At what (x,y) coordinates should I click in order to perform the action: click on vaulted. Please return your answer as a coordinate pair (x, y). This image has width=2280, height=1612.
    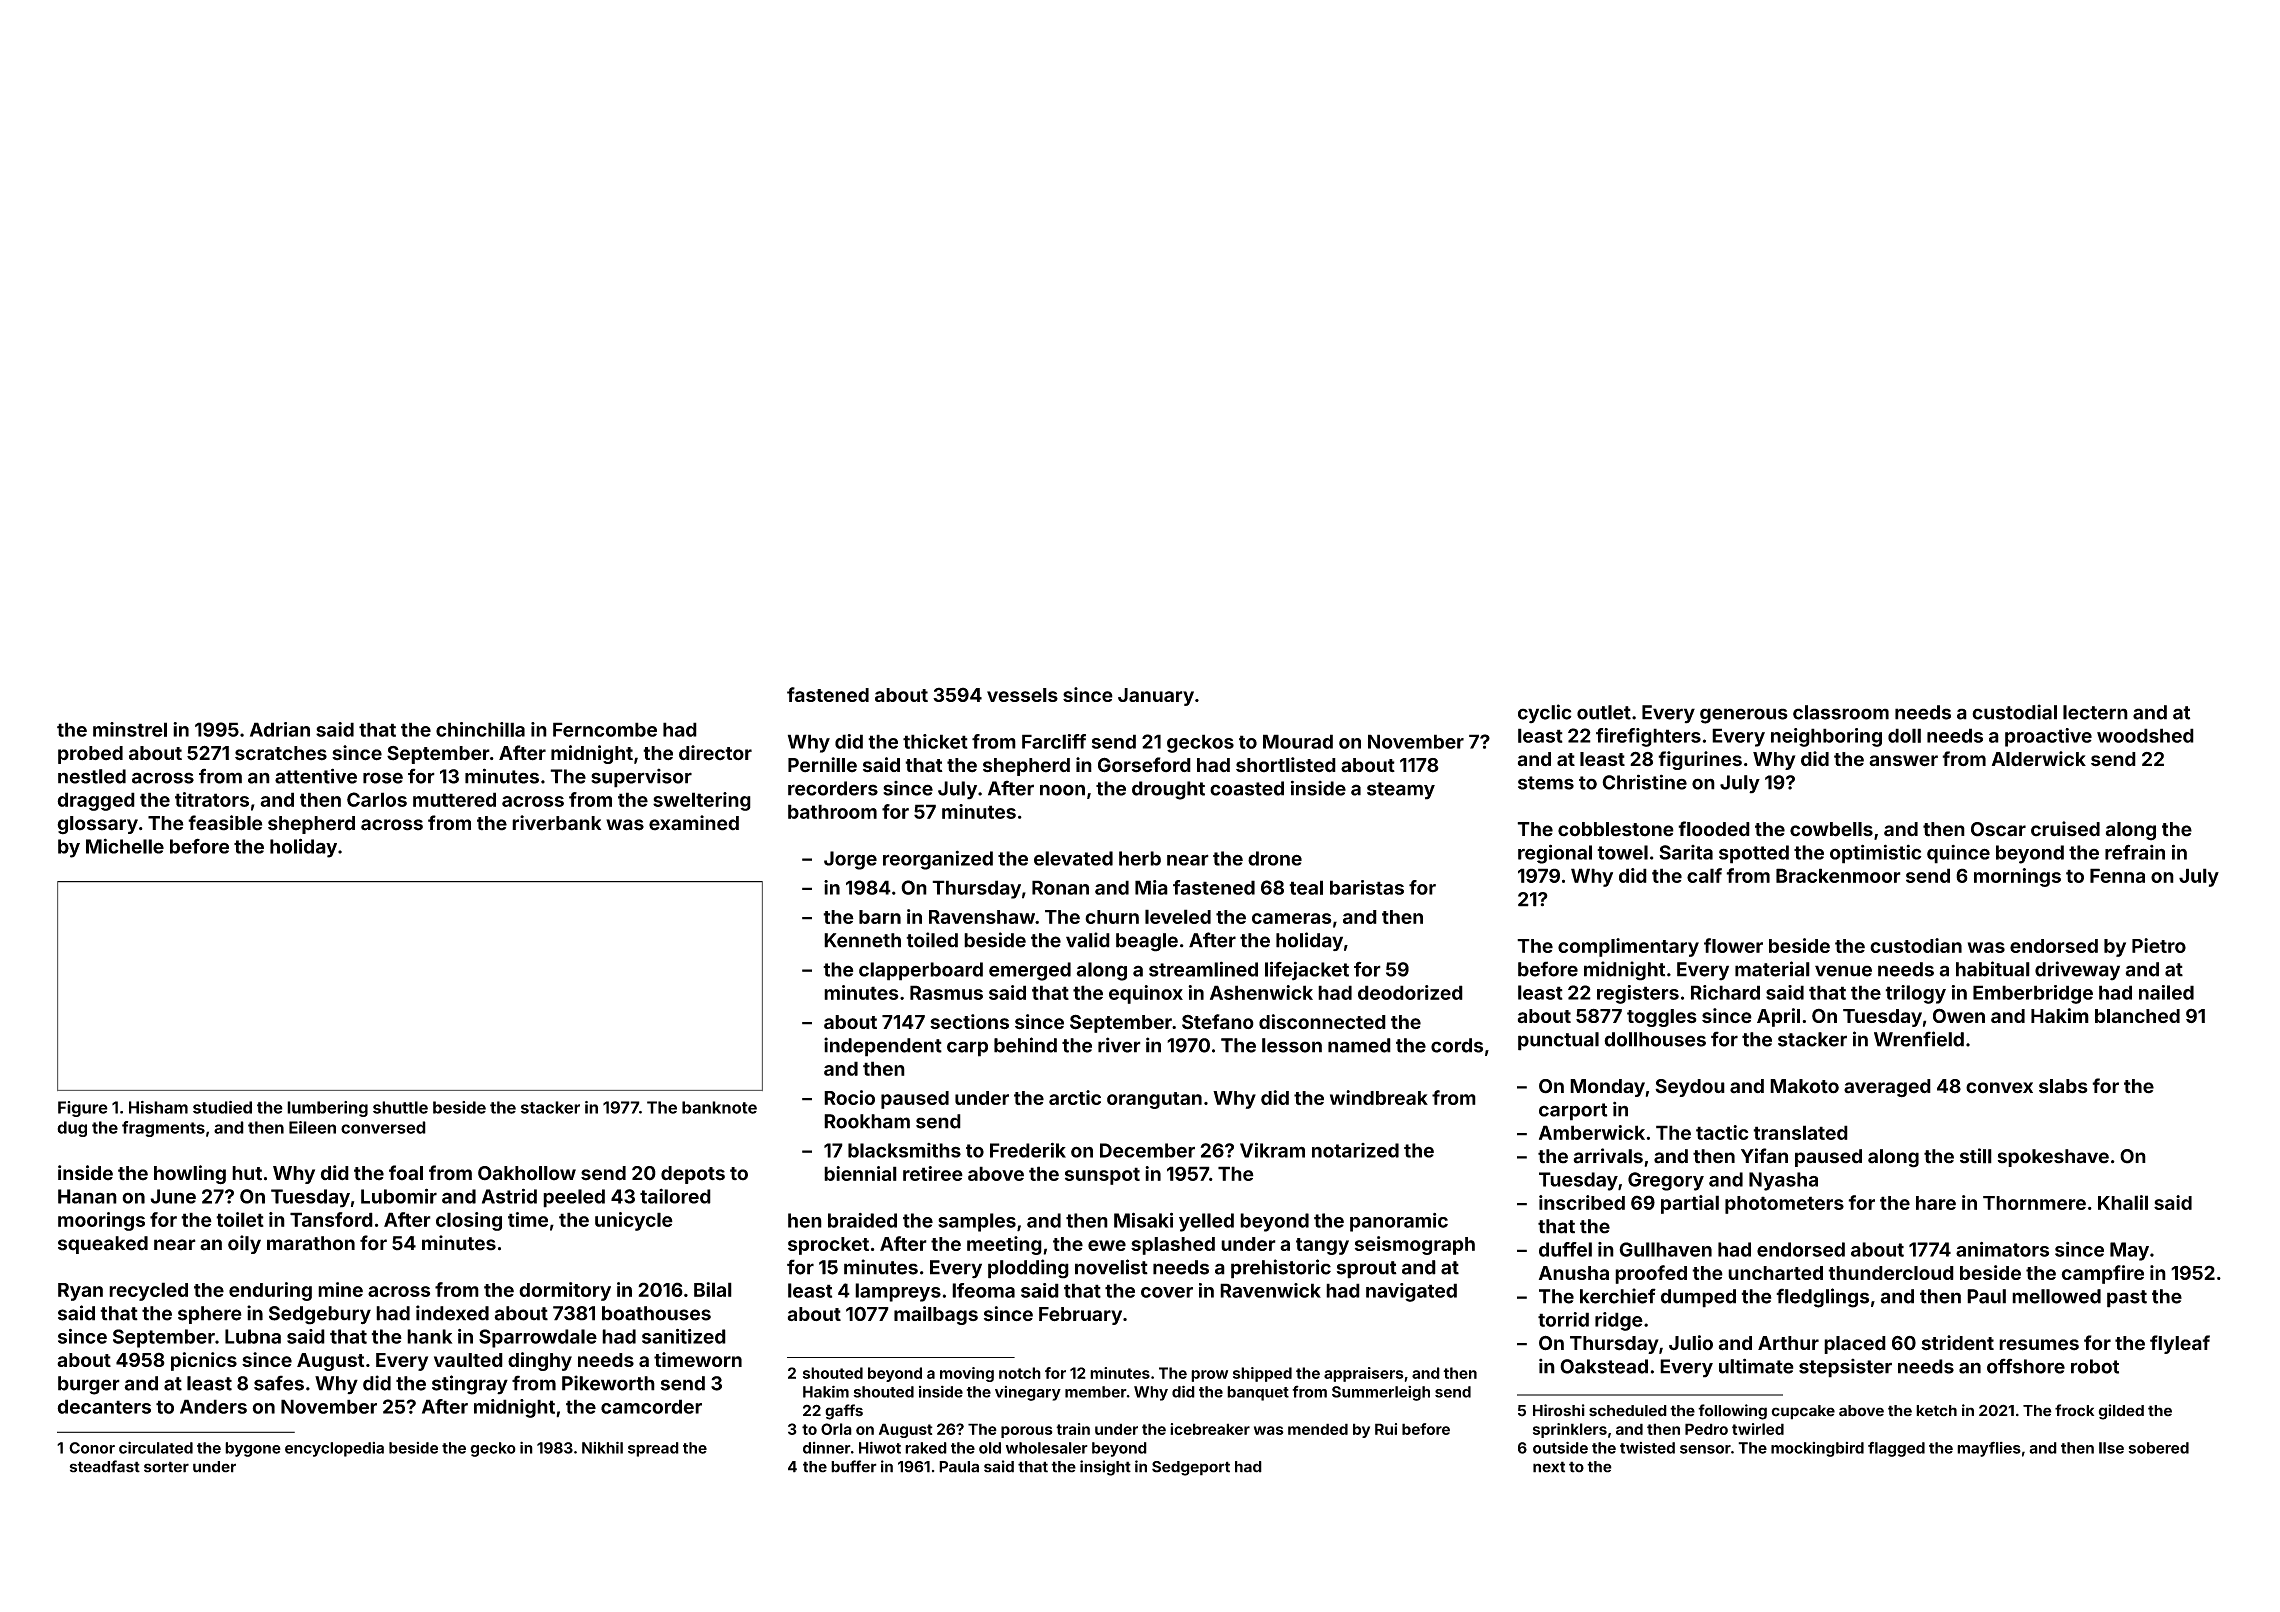
    Looking at the image, I should click on (468, 1360).
